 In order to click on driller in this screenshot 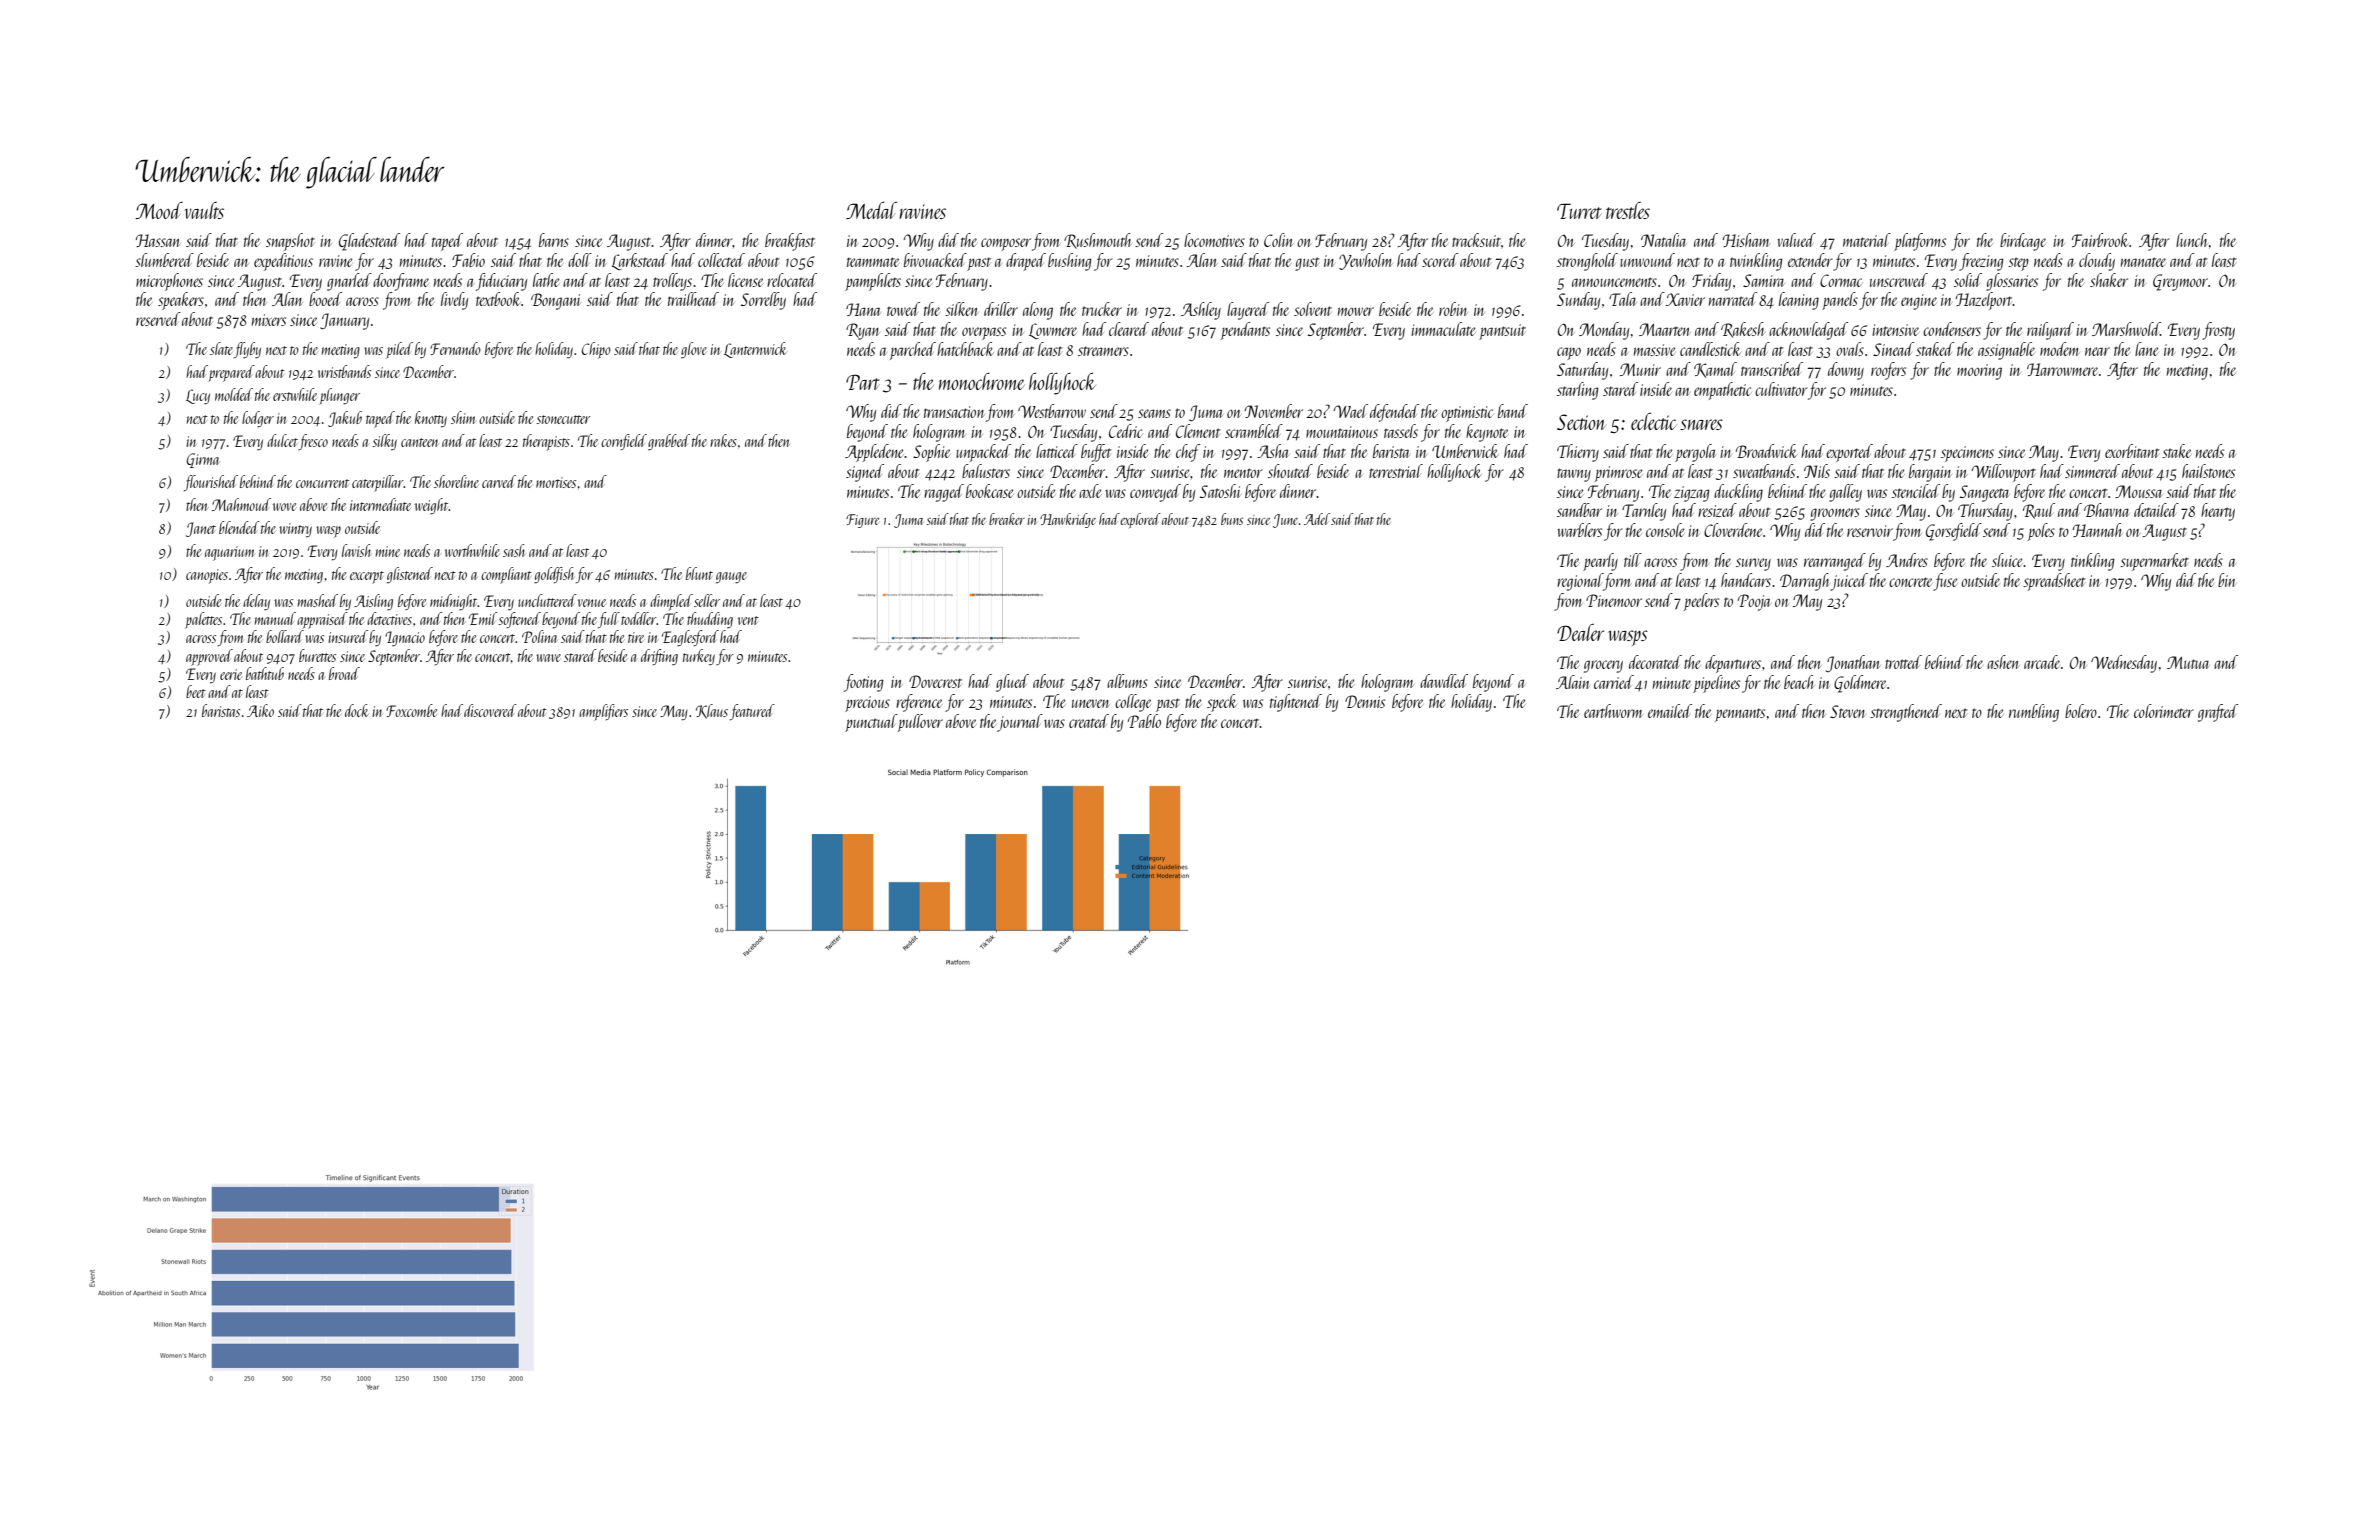, I will do `click(1001, 309)`.
